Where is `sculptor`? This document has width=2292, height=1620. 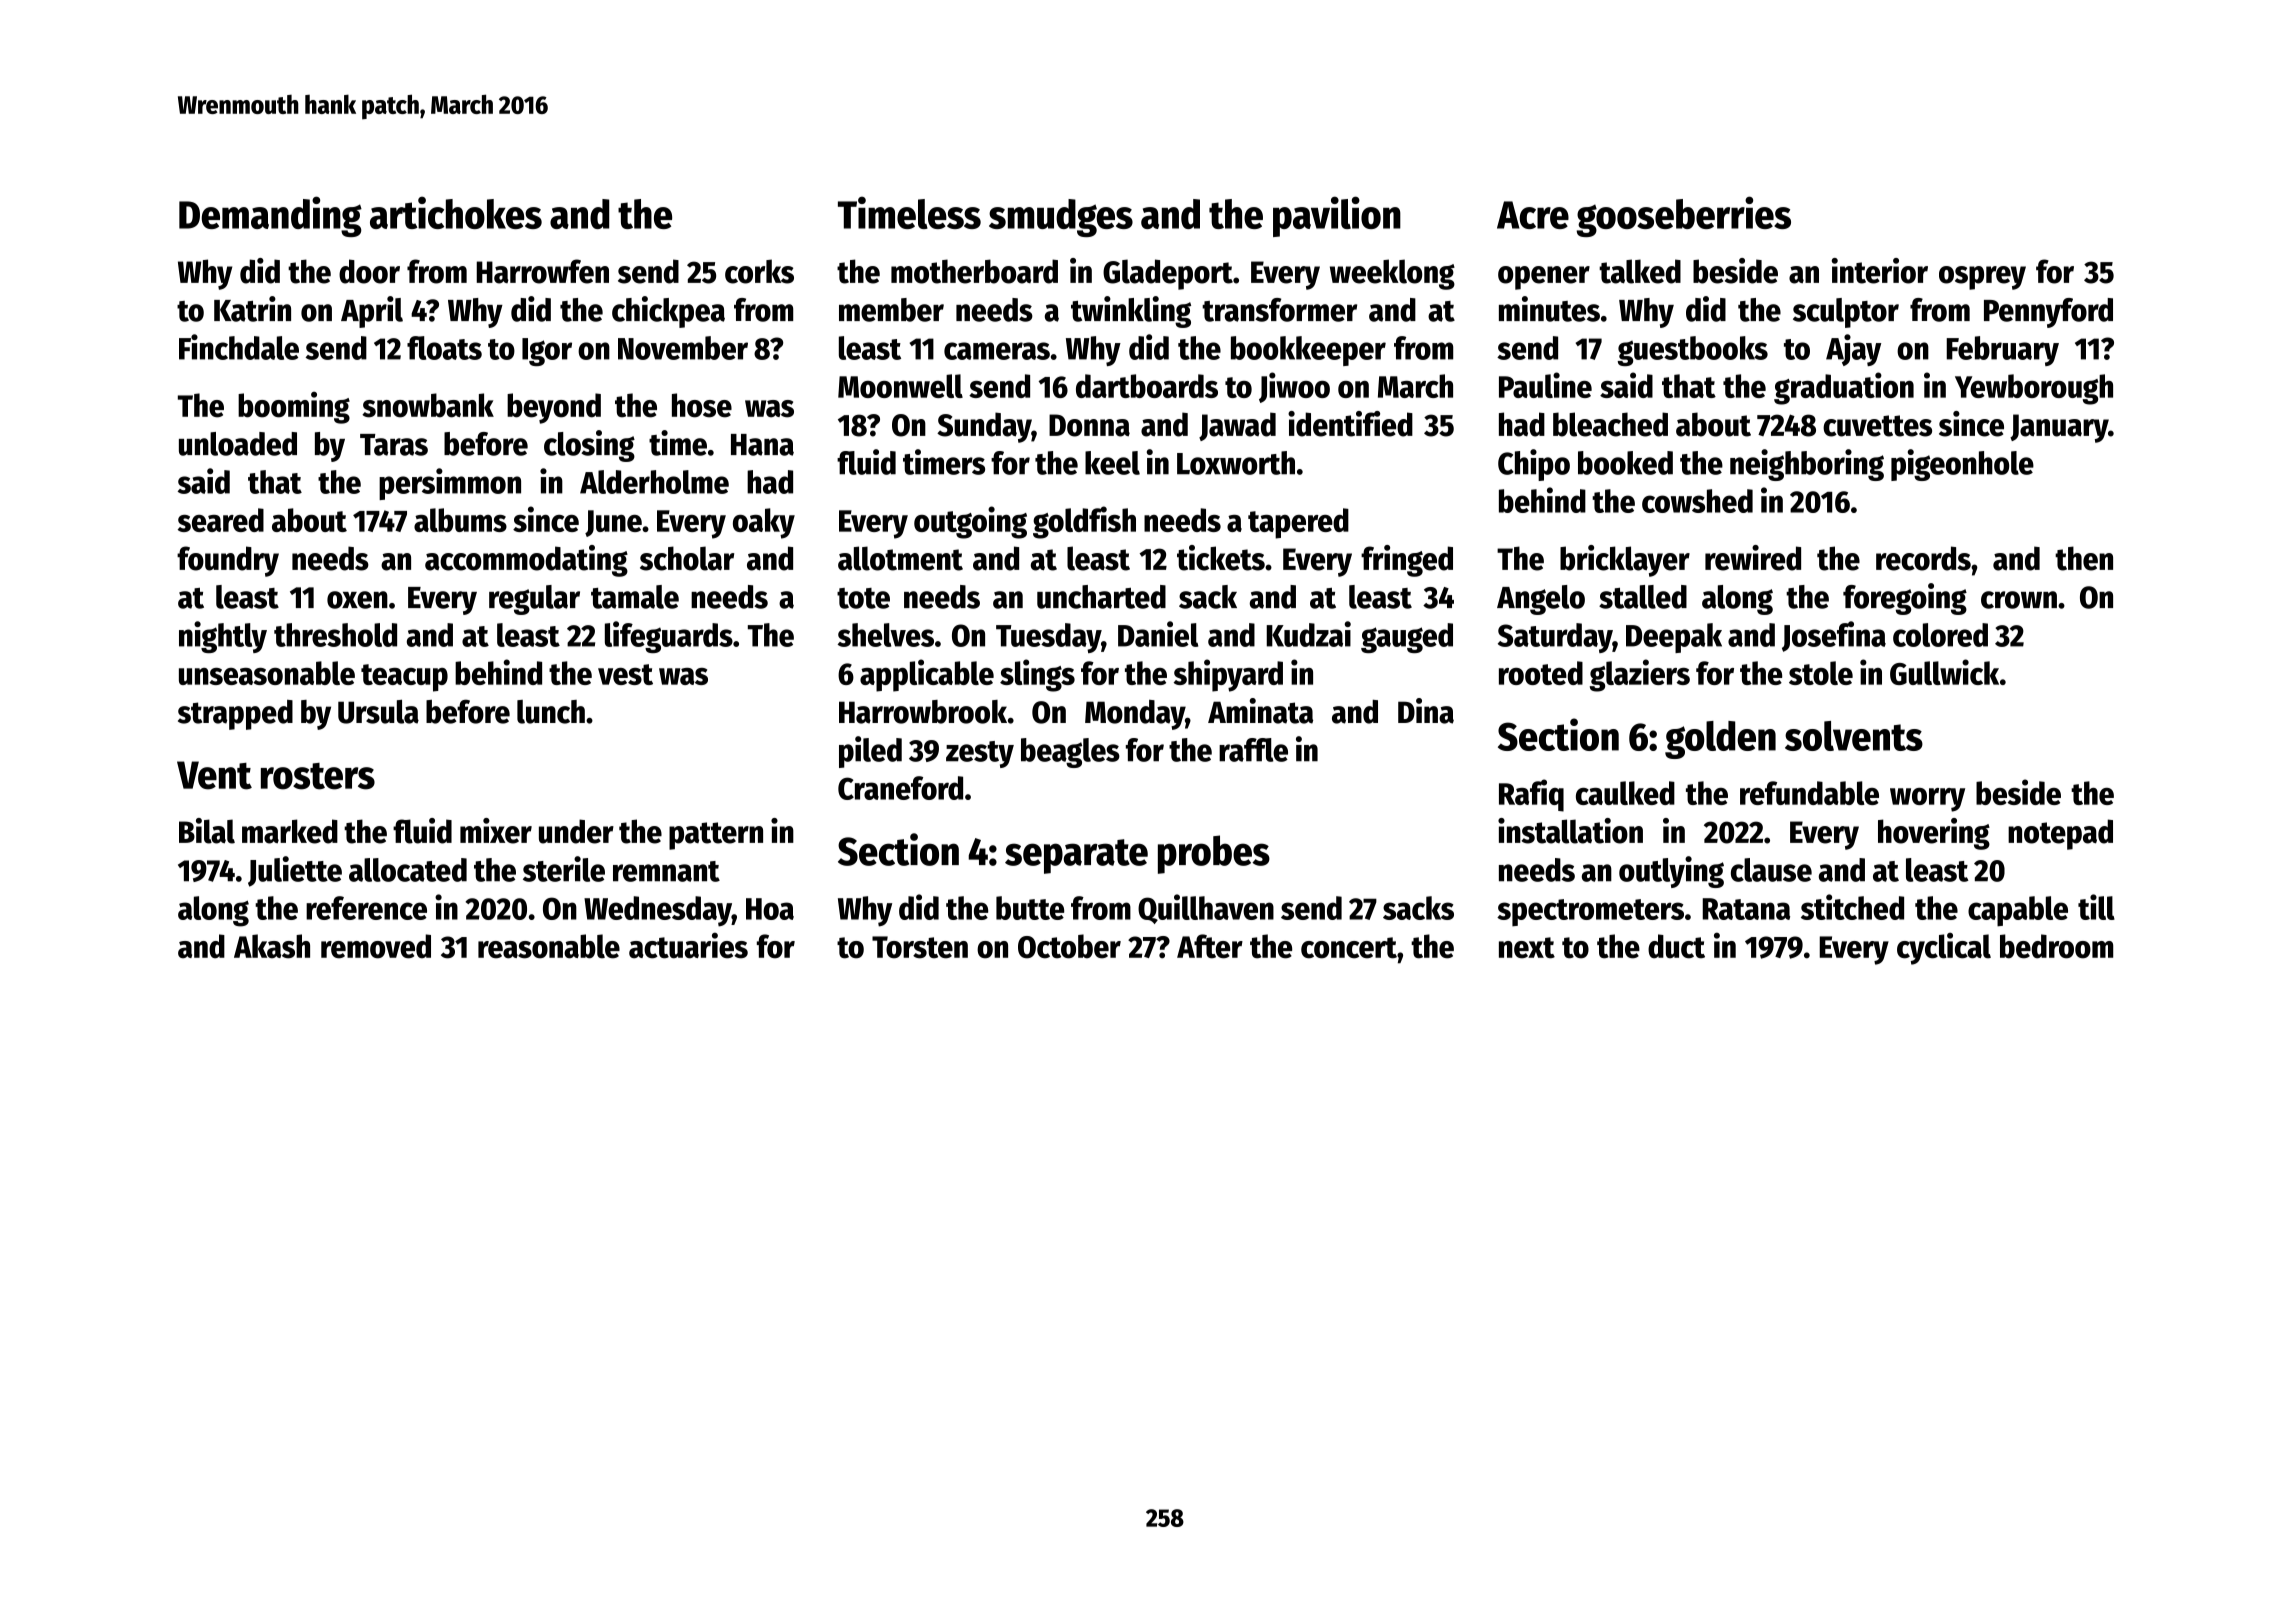 sculptor is located at coordinates (1846, 313).
